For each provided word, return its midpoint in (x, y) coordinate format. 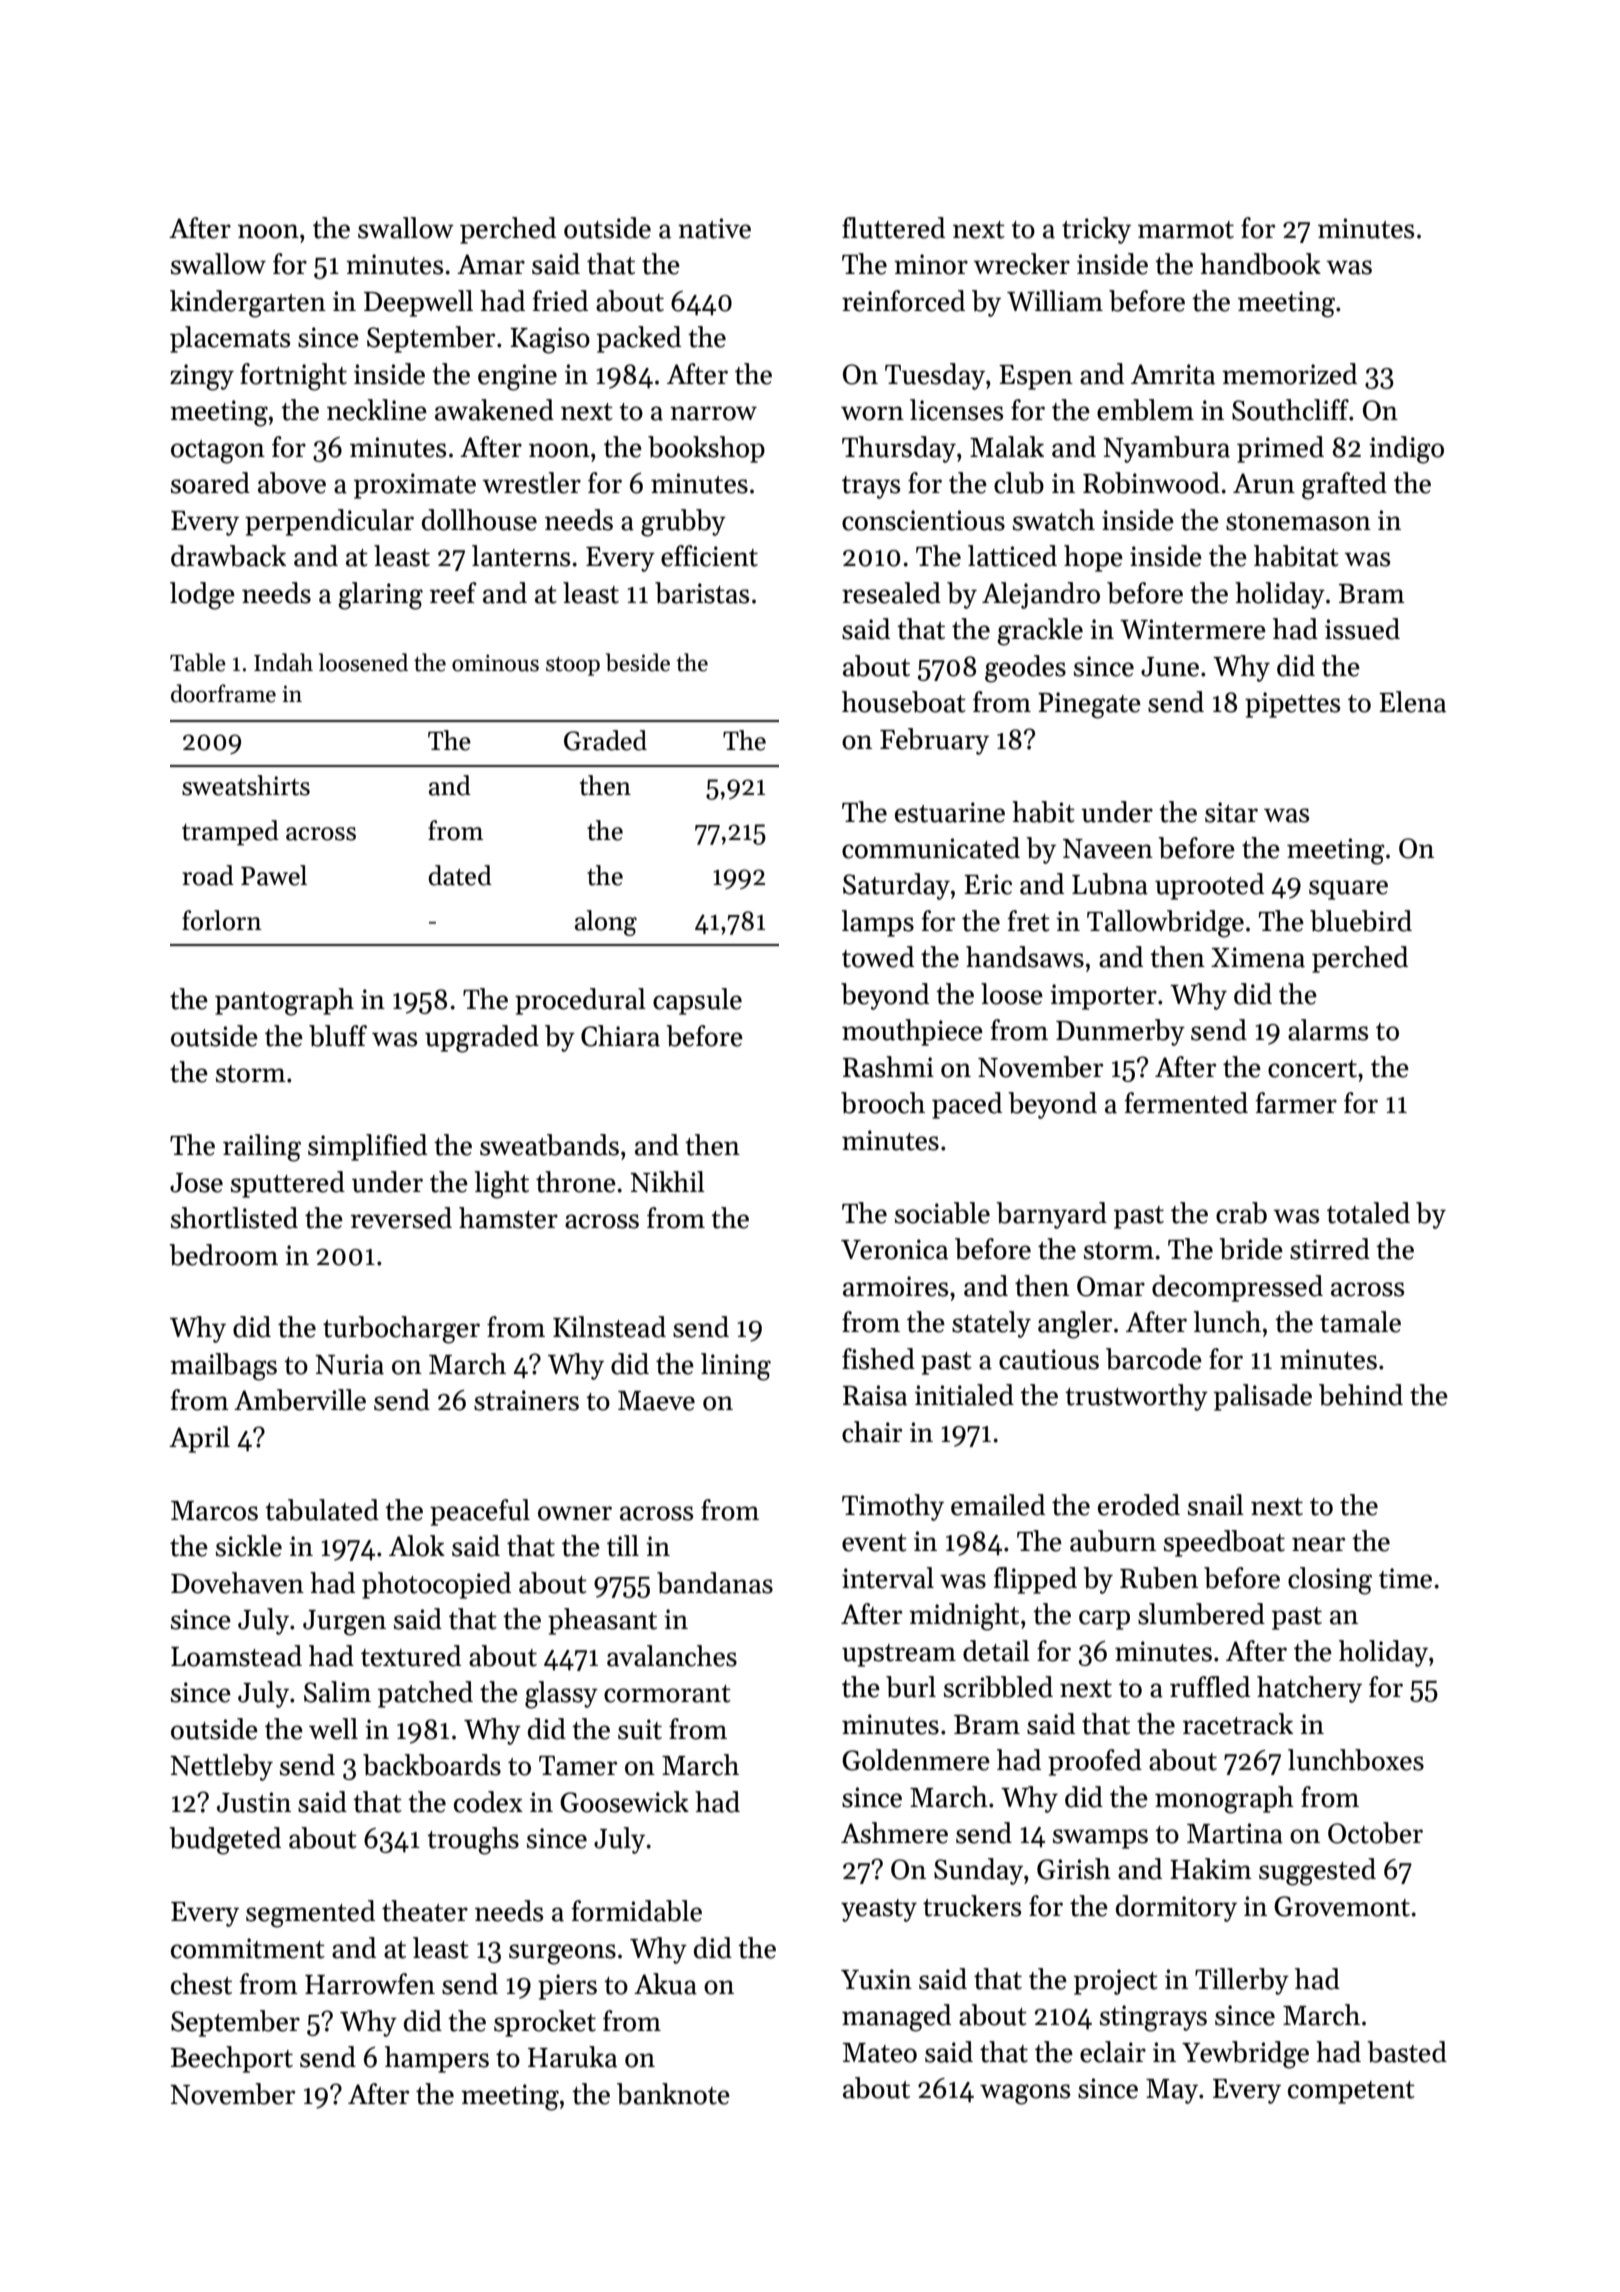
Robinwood (1151, 483)
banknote (673, 2094)
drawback (228, 556)
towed (878, 957)
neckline (377, 410)
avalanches (672, 1656)
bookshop (706, 449)
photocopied (436, 1585)
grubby (683, 523)
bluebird (1361, 921)
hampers (437, 2059)
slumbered (1201, 1614)
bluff (338, 1036)
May (1172, 2091)
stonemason (1298, 522)
